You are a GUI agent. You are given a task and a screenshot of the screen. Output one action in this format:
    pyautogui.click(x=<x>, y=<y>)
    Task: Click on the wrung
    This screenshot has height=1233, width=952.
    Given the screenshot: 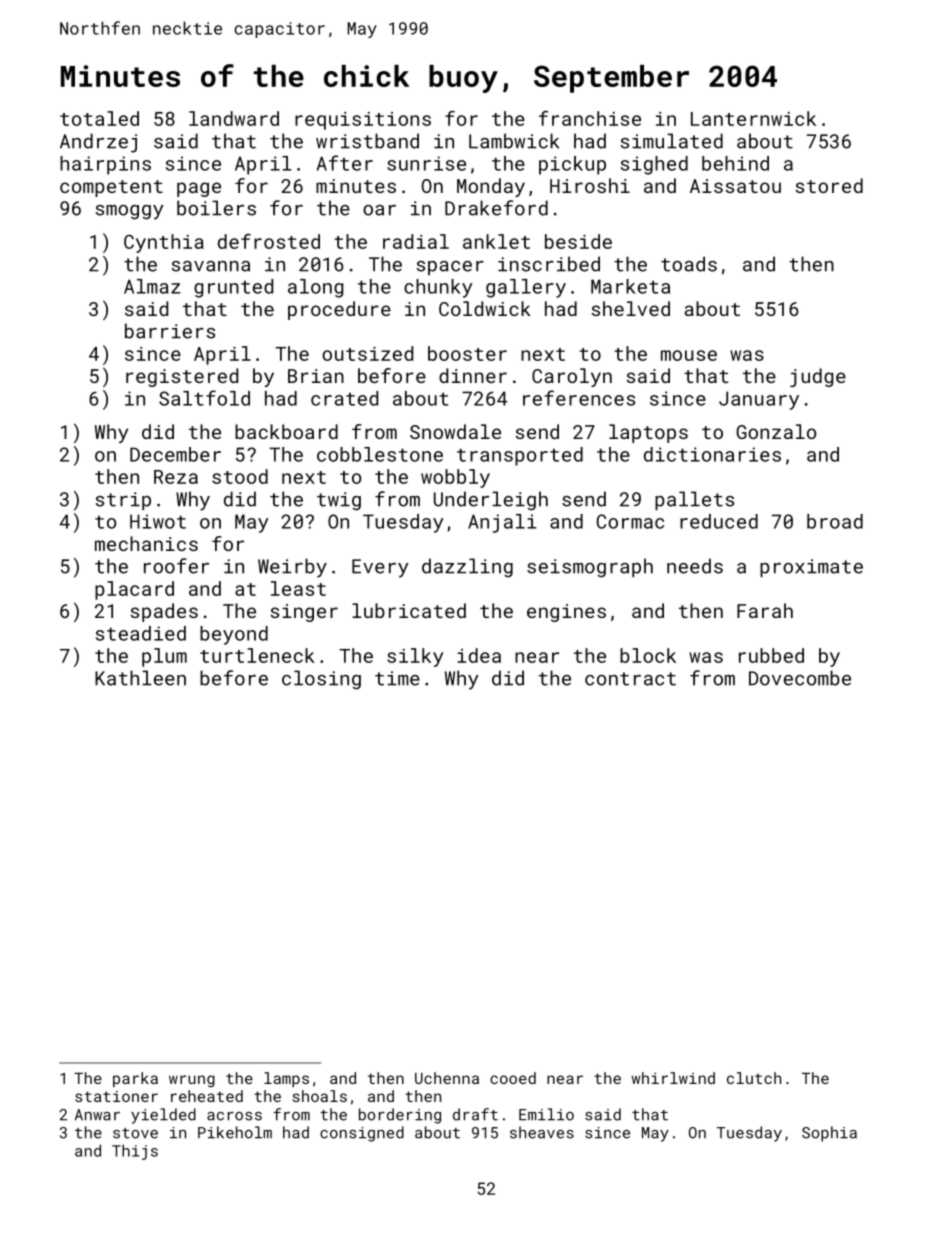 What is the action you would take?
    pyautogui.click(x=192, y=1081)
